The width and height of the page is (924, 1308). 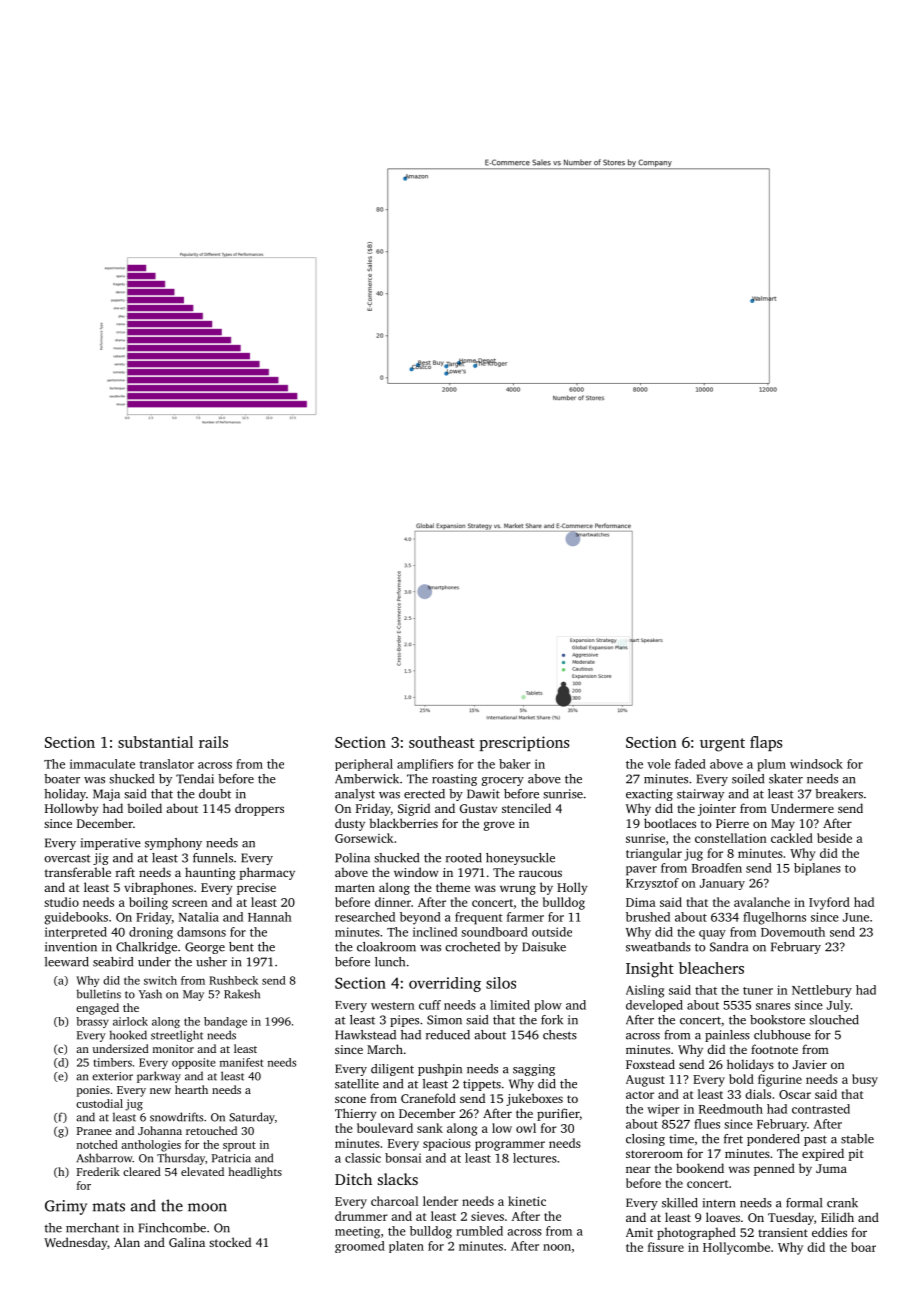 I want to click on snares, so click(x=773, y=1006).
